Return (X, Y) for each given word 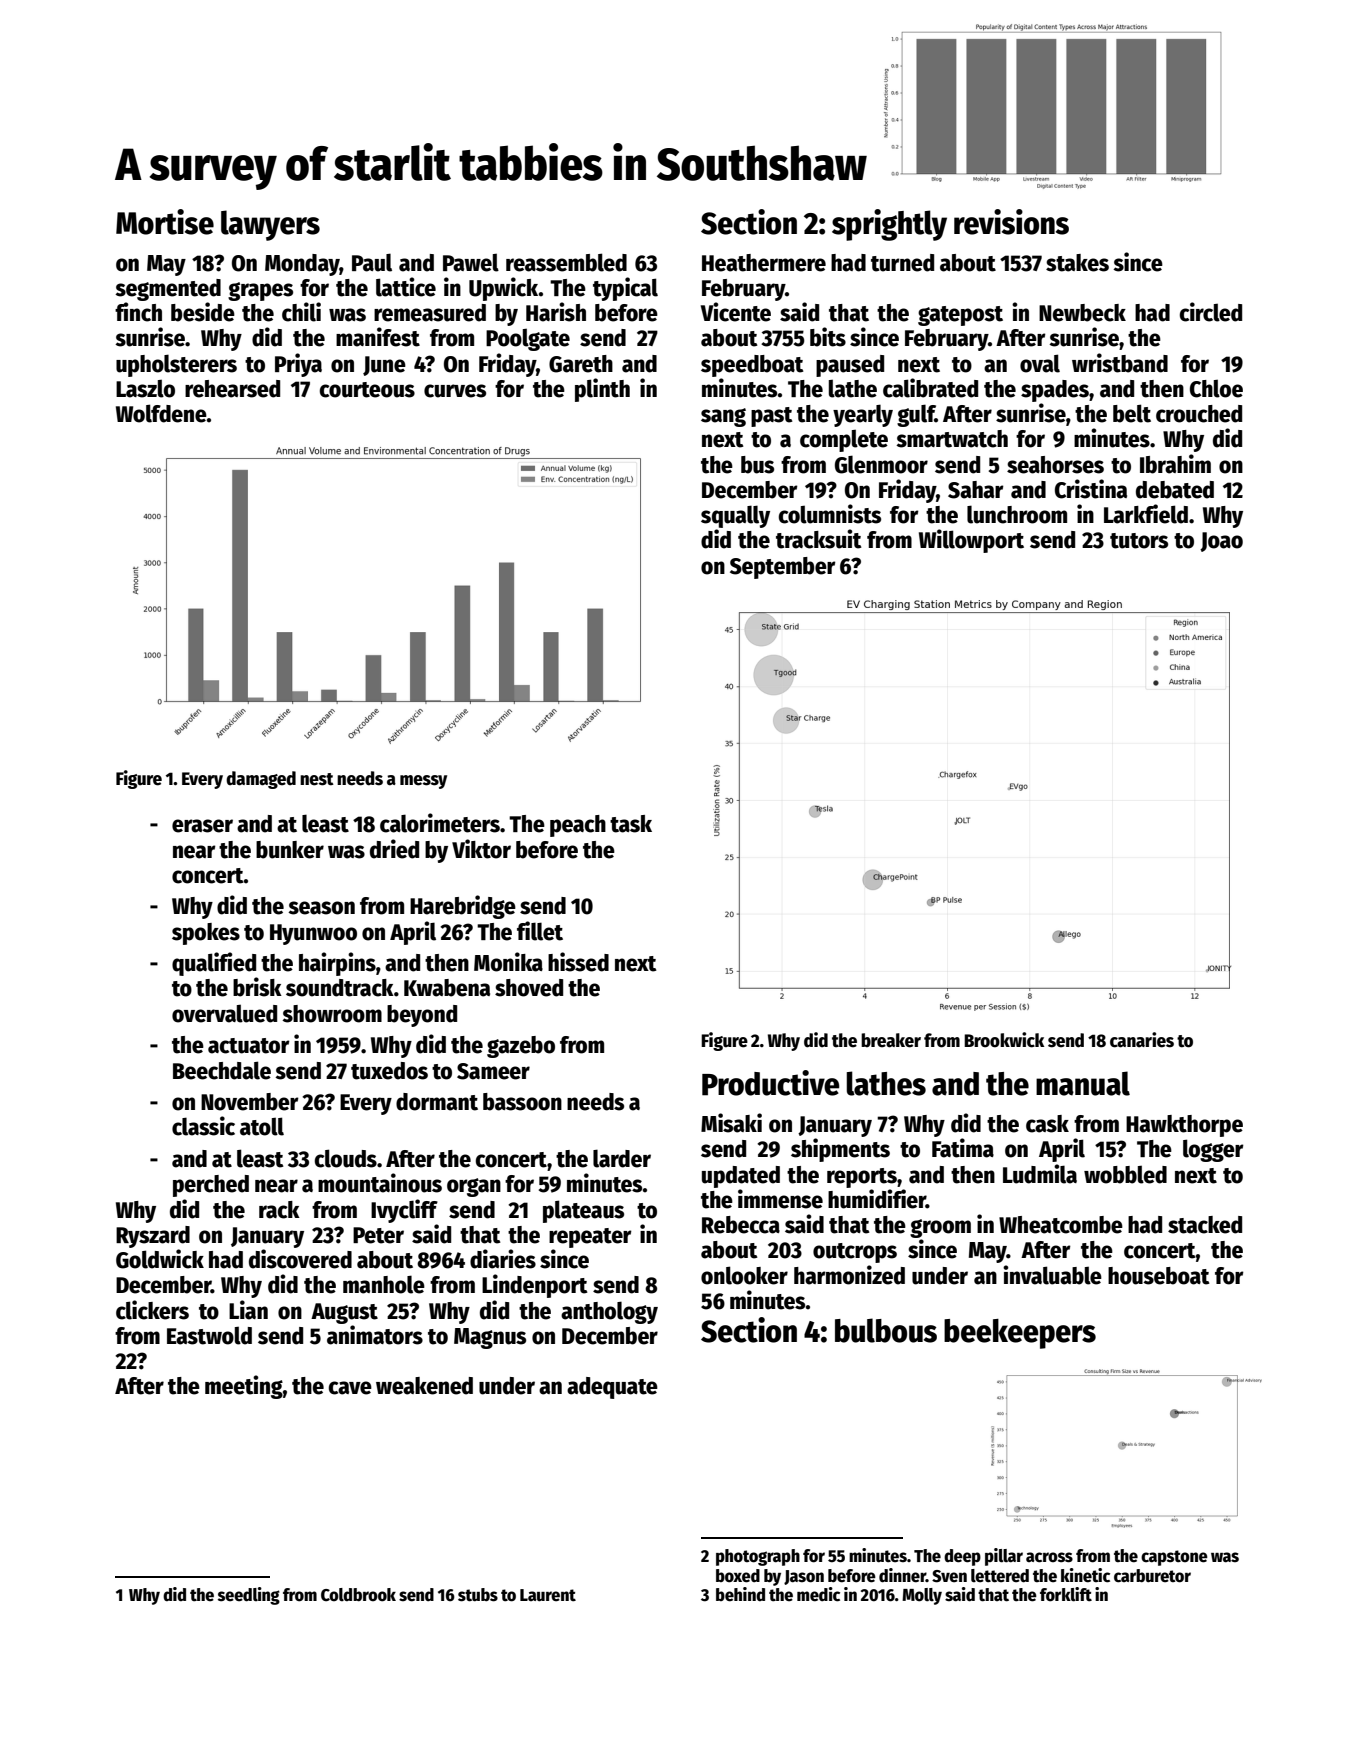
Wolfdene (161, 413)
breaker (891, 1040)
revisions (1011, 222)
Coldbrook (358, 1595)
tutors (1139, 541)
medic (818, 1594)
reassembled (566, 262)
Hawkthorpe (1184, 1126)
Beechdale (222, 1070)
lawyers (270, 225)
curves (455, 391)
